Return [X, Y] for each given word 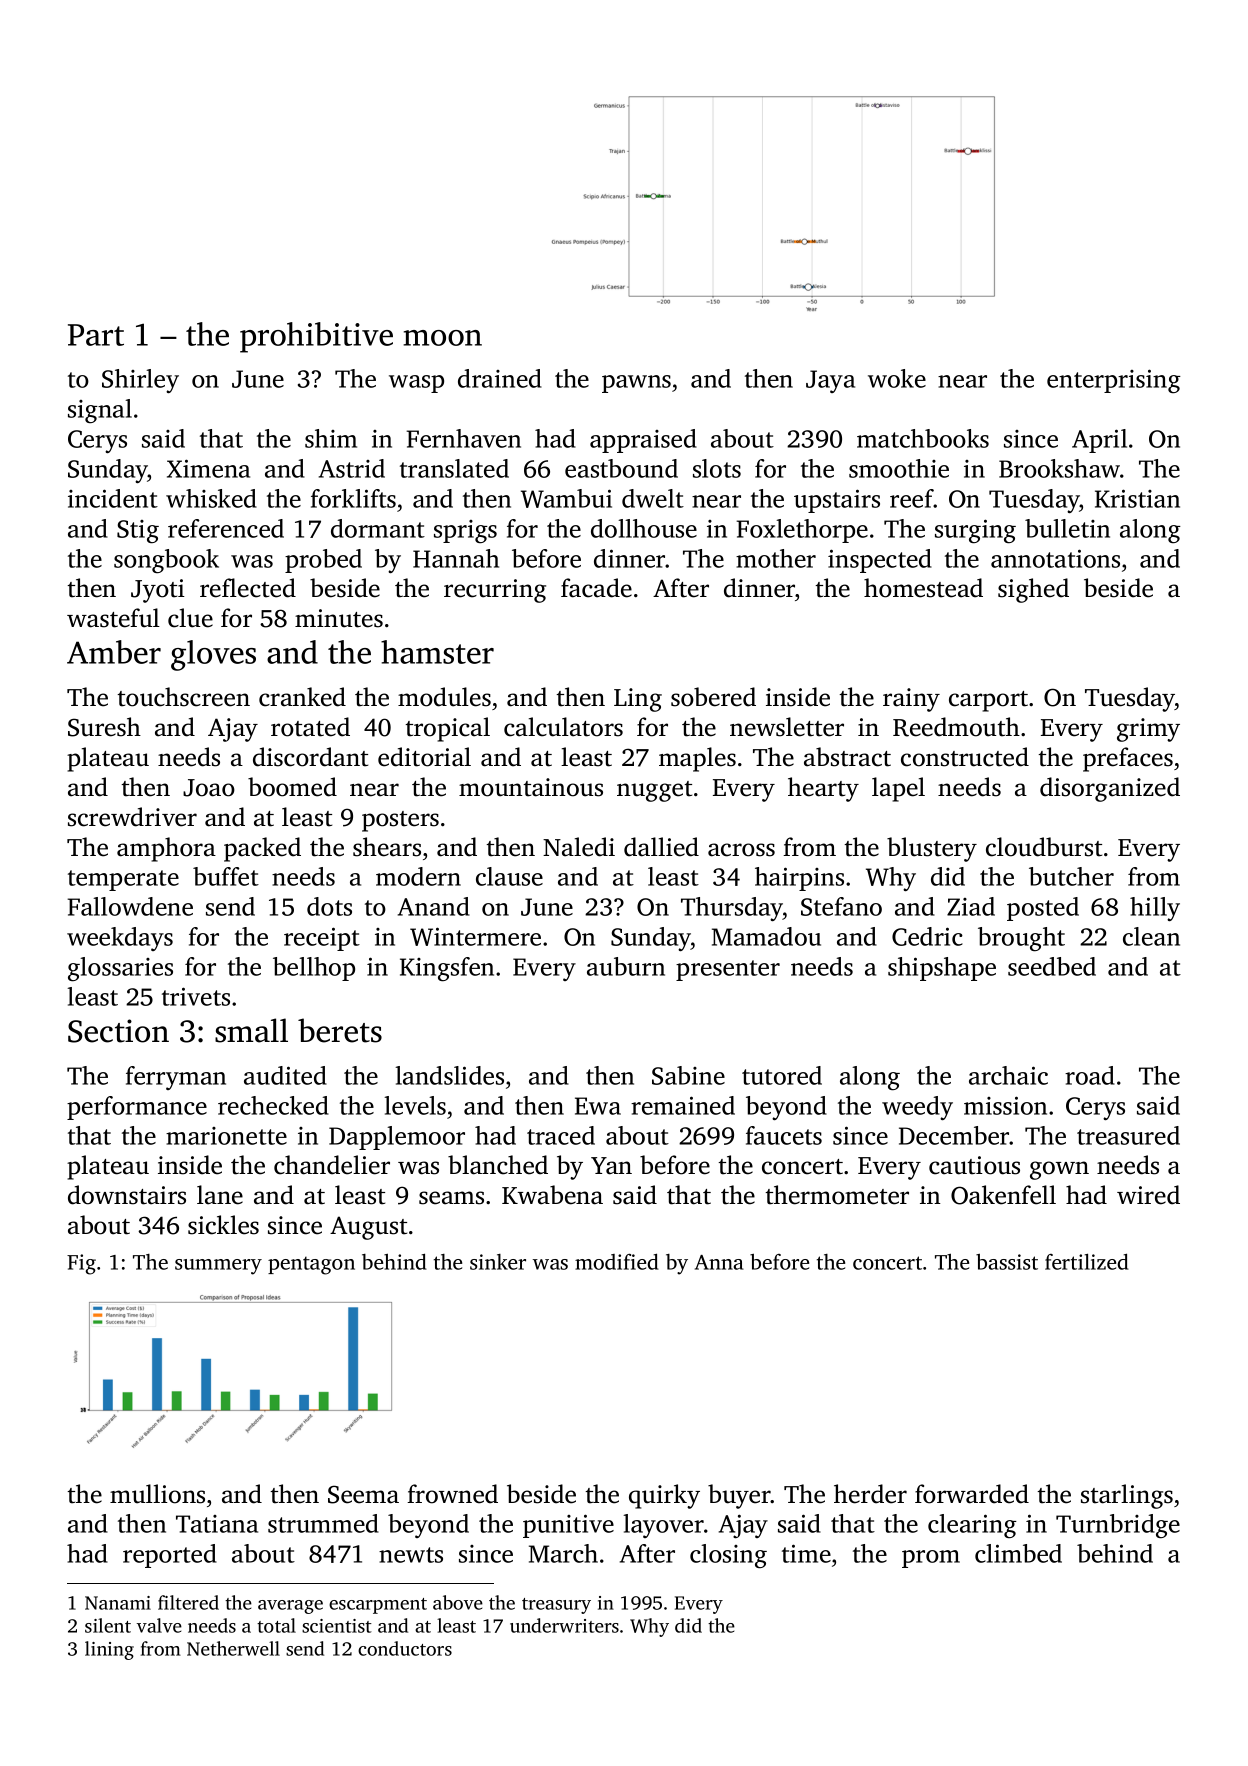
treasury [556, 1606]
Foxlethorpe [802, 531]
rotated [310, 727]
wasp [416, 384]
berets [340, 1030]
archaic [1008, 1075]
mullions [157, 1494]
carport [988, 701]
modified [617, 1261]
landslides [449, 1075]
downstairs [127, 1195]
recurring [495, 591]
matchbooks [923, 438]
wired [1148, 1195]
